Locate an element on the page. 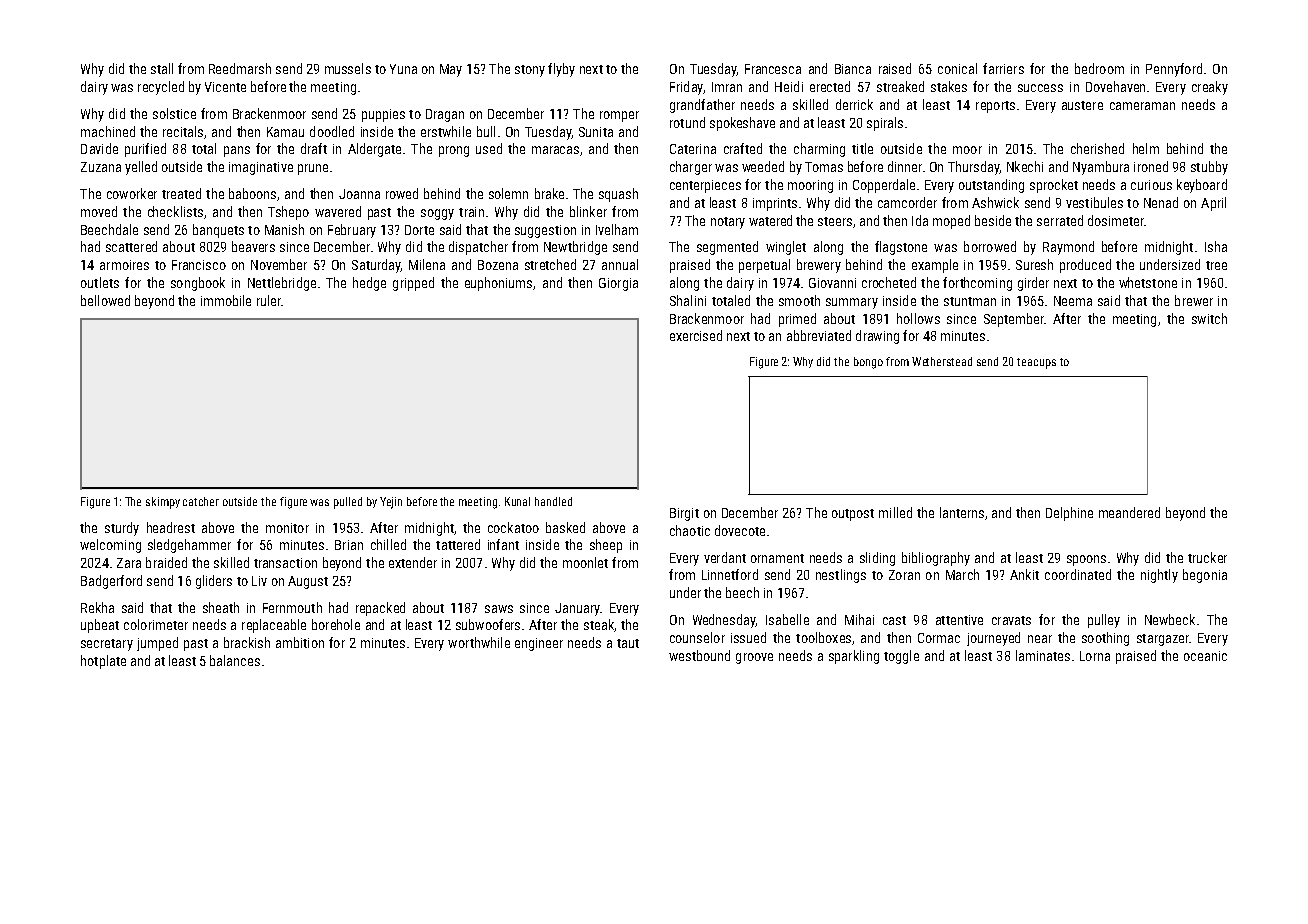 Image resolution: width=1308 pixels, height=924 pixels. Nkechi is located at coordinates (1025, 166).
